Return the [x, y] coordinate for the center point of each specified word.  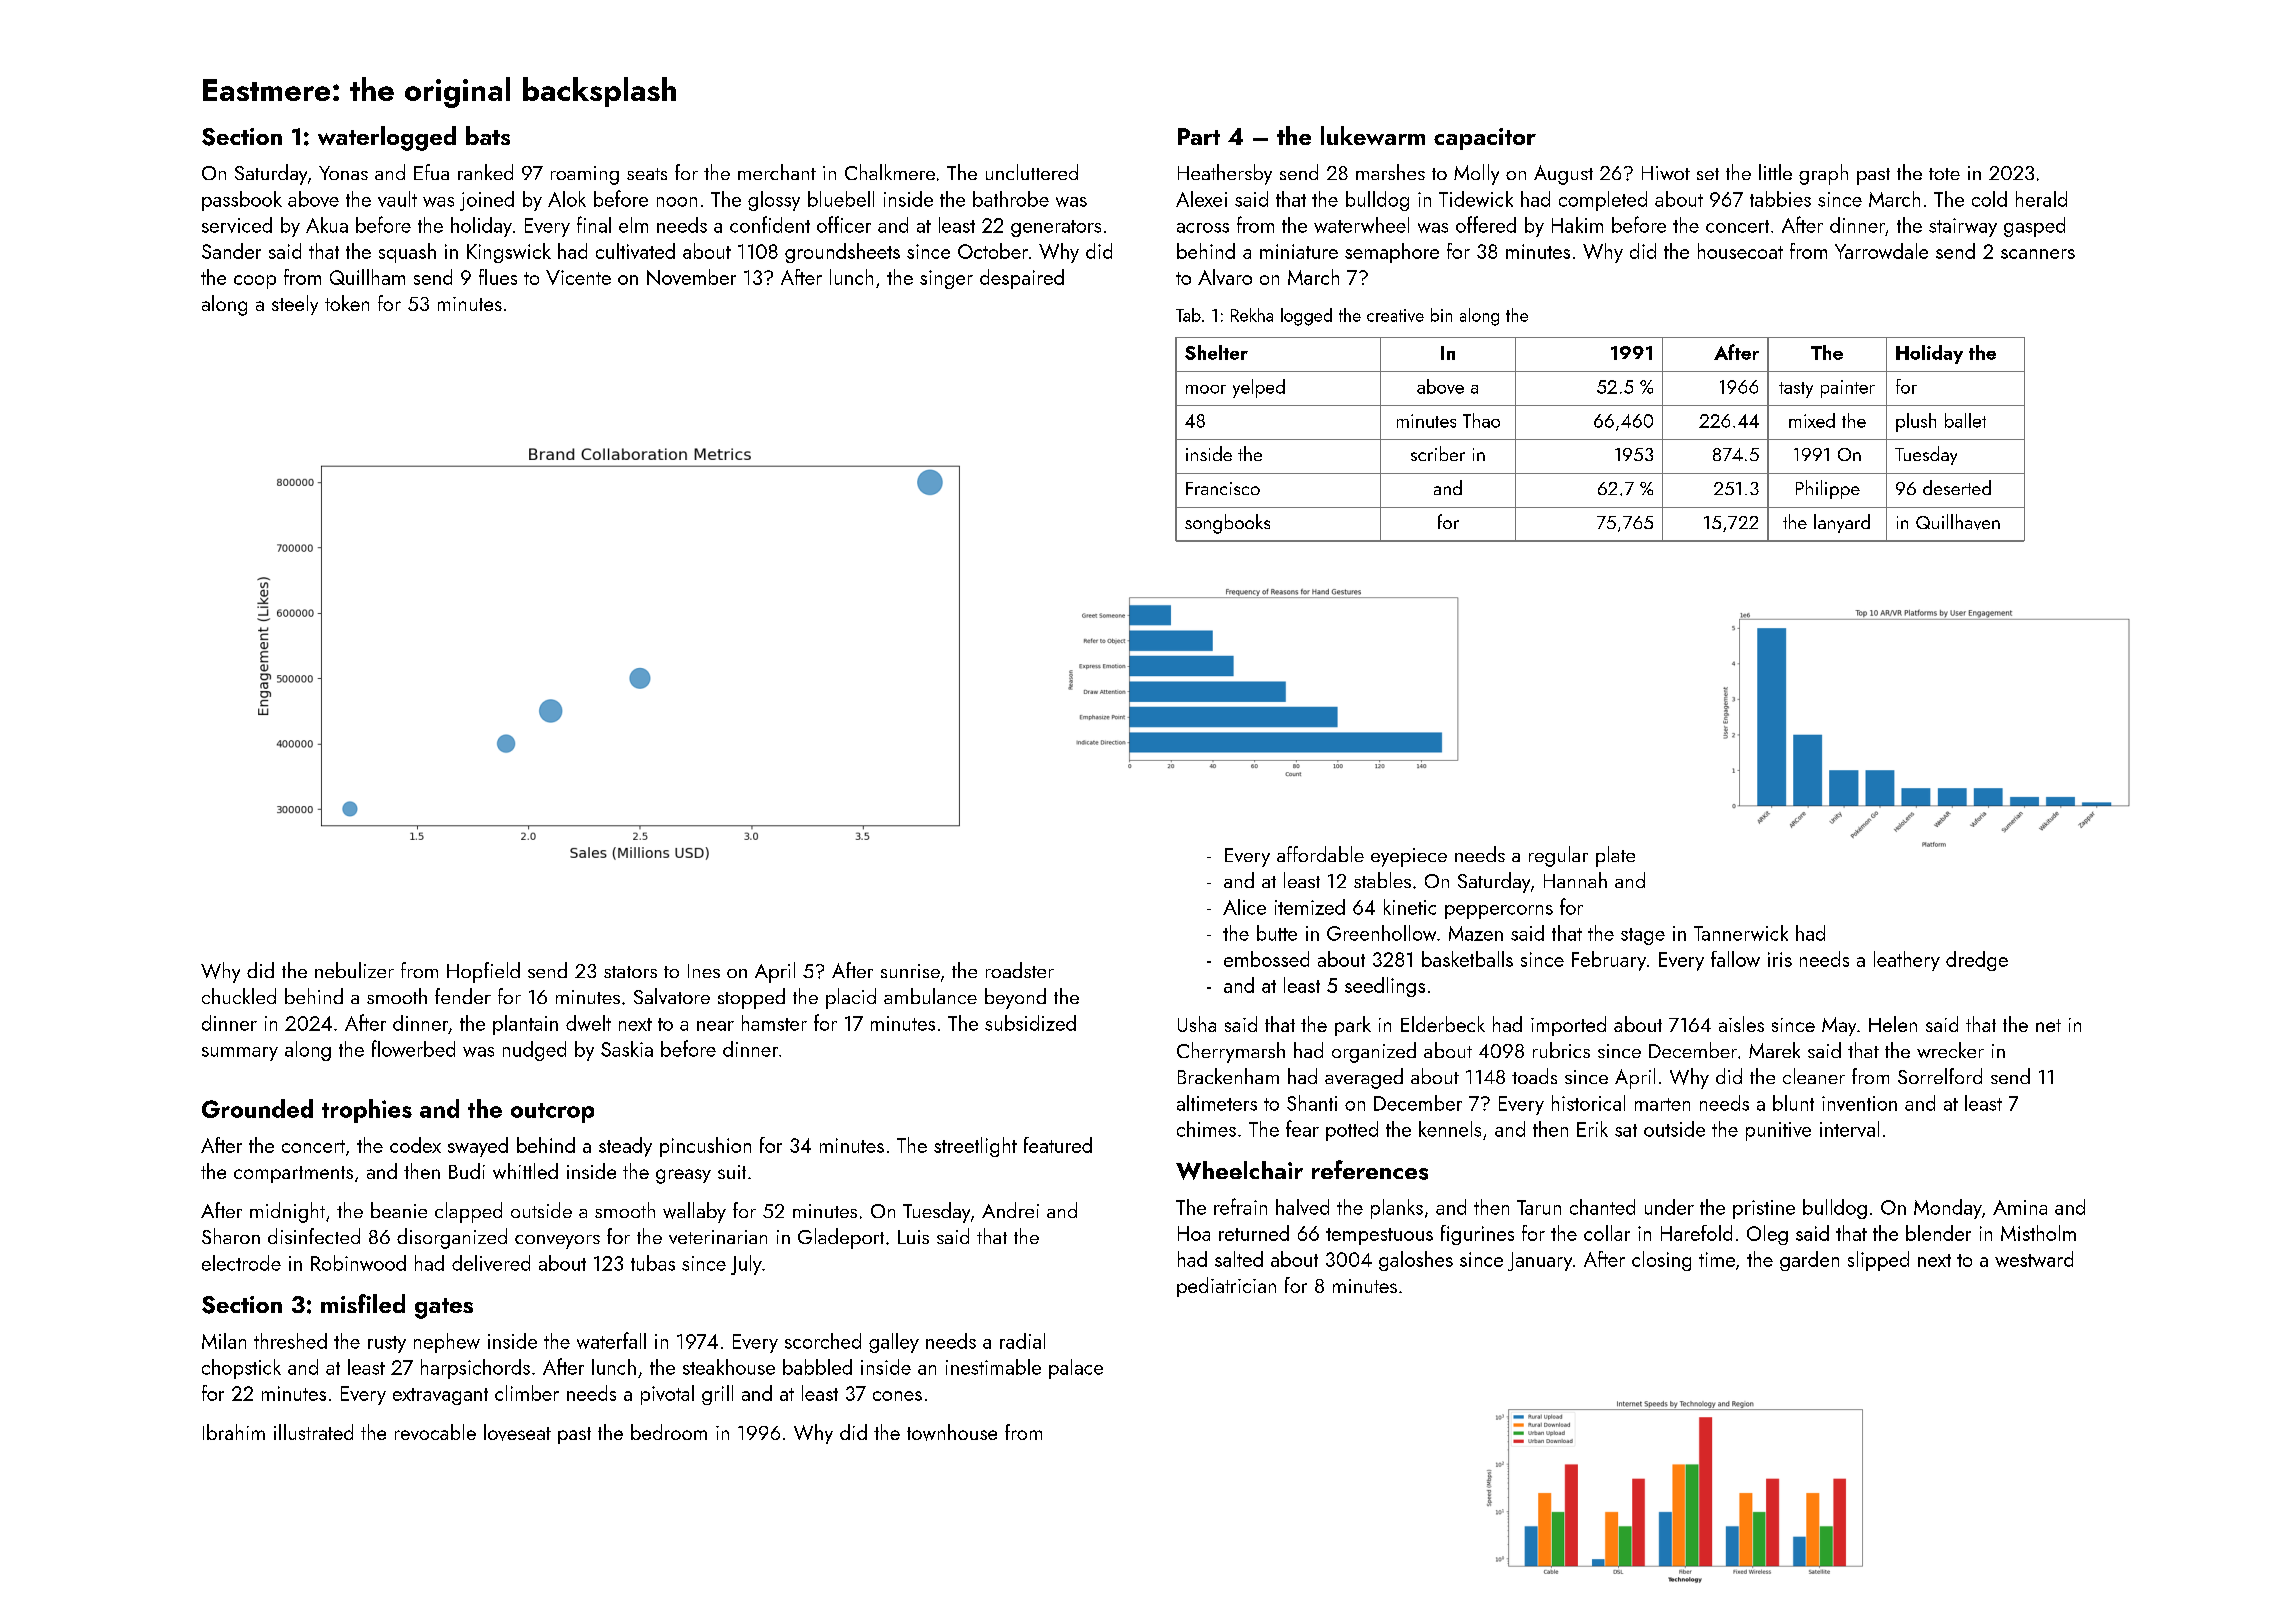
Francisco [1223, 488]
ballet [1965, 420]
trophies [367, 1111]
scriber [1438, 453]
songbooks [1227, 524]
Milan [224, 1341]
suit [732, 1172]
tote [1944, 174]
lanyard [1842, 523]
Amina [2020, 1207]
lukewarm [1373, 135]
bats [488, 135]
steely [295, 305]
